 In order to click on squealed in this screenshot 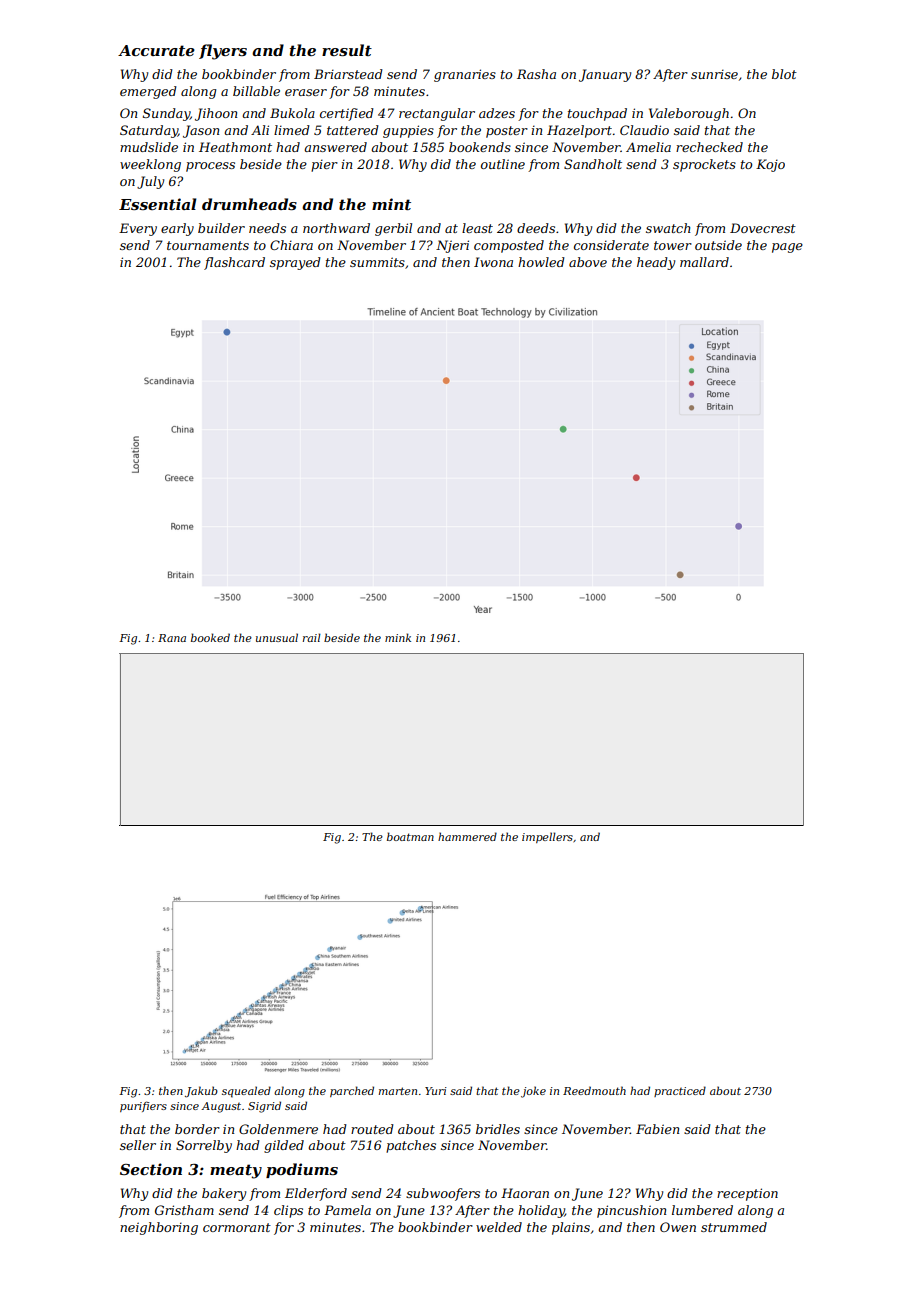, I will do `click(246, 1092)`.
